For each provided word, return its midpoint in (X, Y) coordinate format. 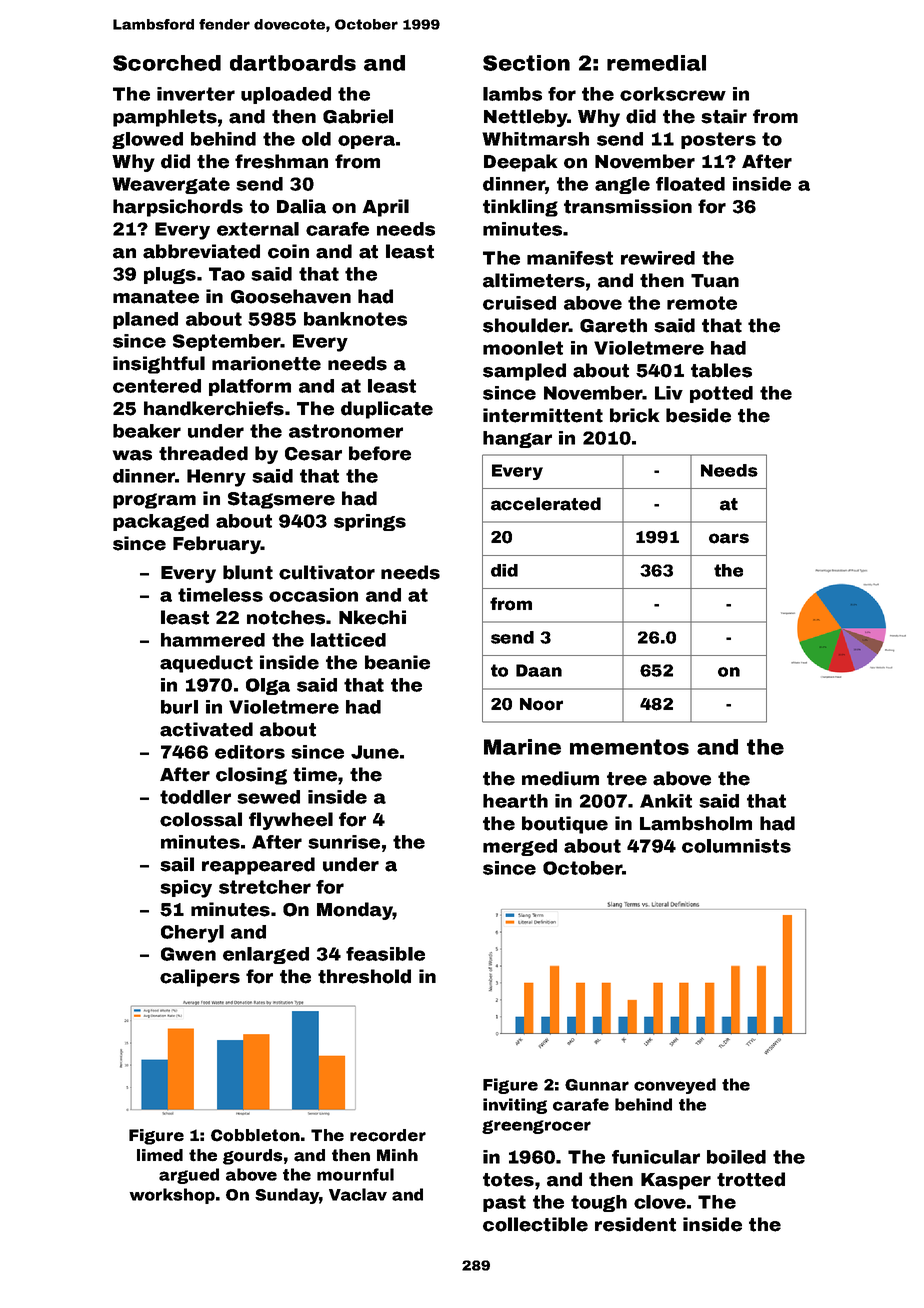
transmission (628, 206)
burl (179, 707)
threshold (364, 976)
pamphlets (165, 118)
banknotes (355, 319)
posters (718, 140)
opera (366, 142)
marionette (266, 363)
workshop (172, 1196)
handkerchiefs (214, 408)
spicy (186, 889)
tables (721, 370)
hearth (515, 801)
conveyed (675, 1086)
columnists (736, 846)
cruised (519, 303)
